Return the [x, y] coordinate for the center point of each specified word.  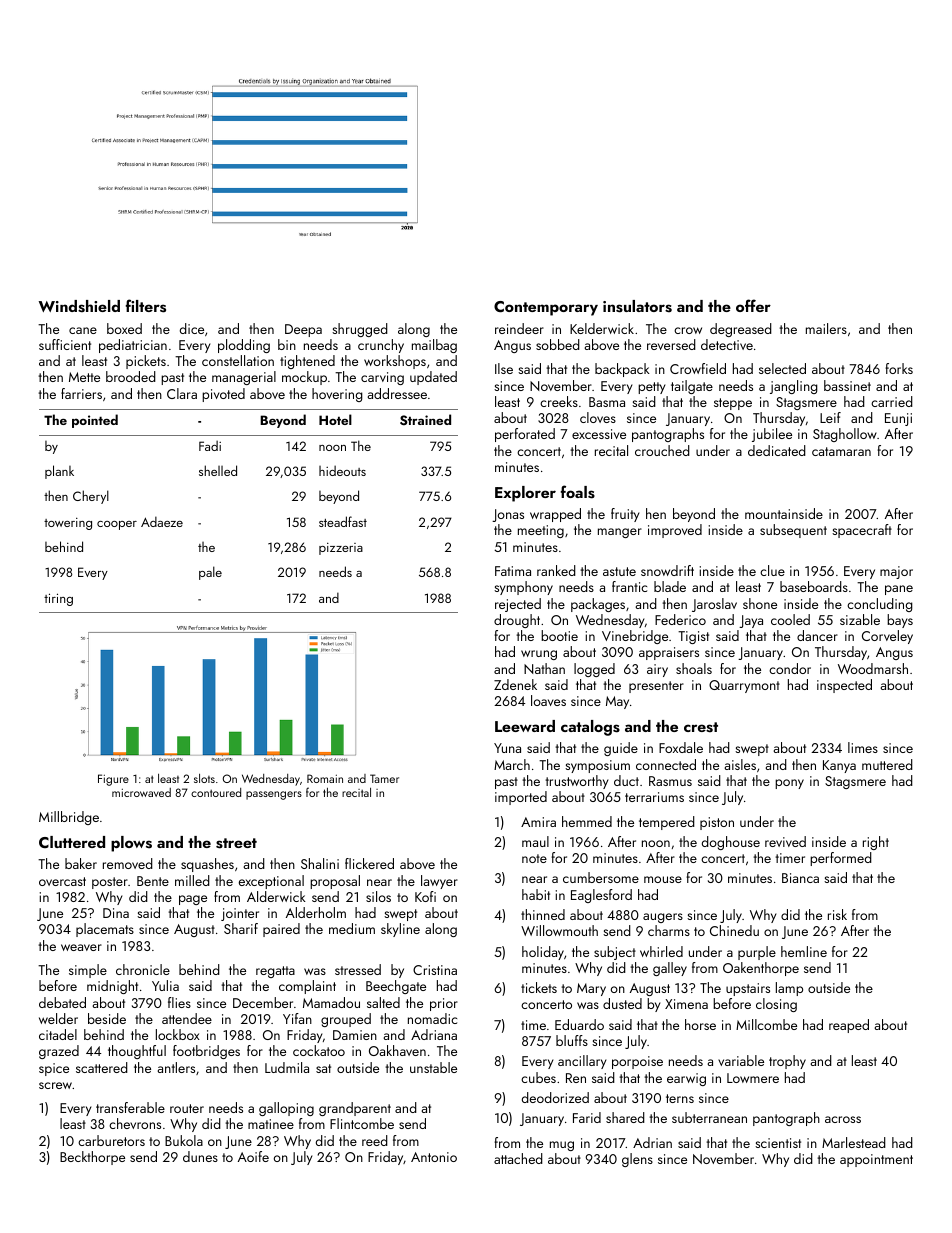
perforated [525, 435]
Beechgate [396, 987]
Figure [113, 780]
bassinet [847, 385]
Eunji [898, 419]
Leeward [525, 726]
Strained [425, 420]
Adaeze [162, 521]
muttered [887, 764]
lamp [789, 989]
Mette [84, 377]
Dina [116, 913]
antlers [176, 1067]
